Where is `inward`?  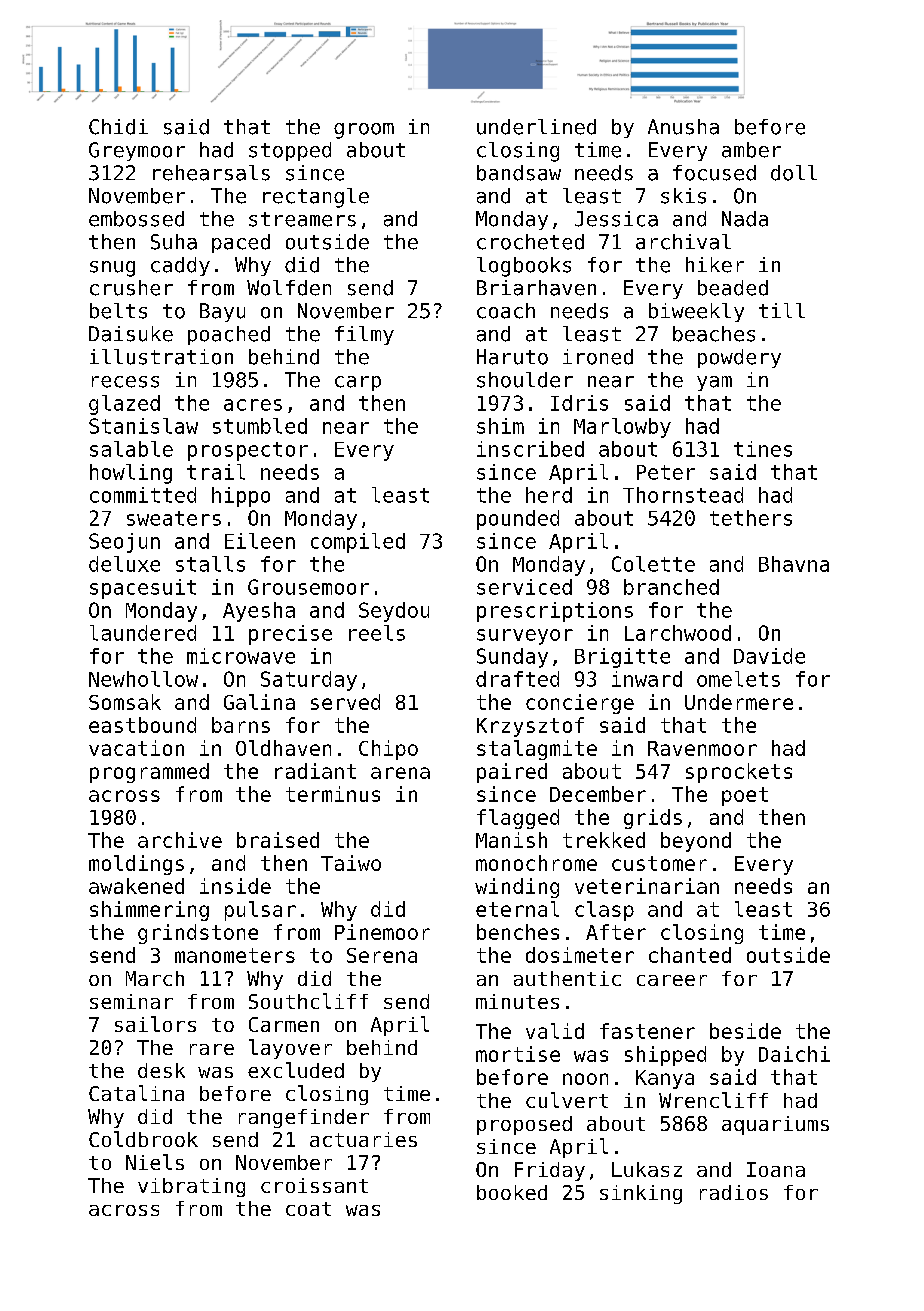
inward is located at coordinates (647, 679).
